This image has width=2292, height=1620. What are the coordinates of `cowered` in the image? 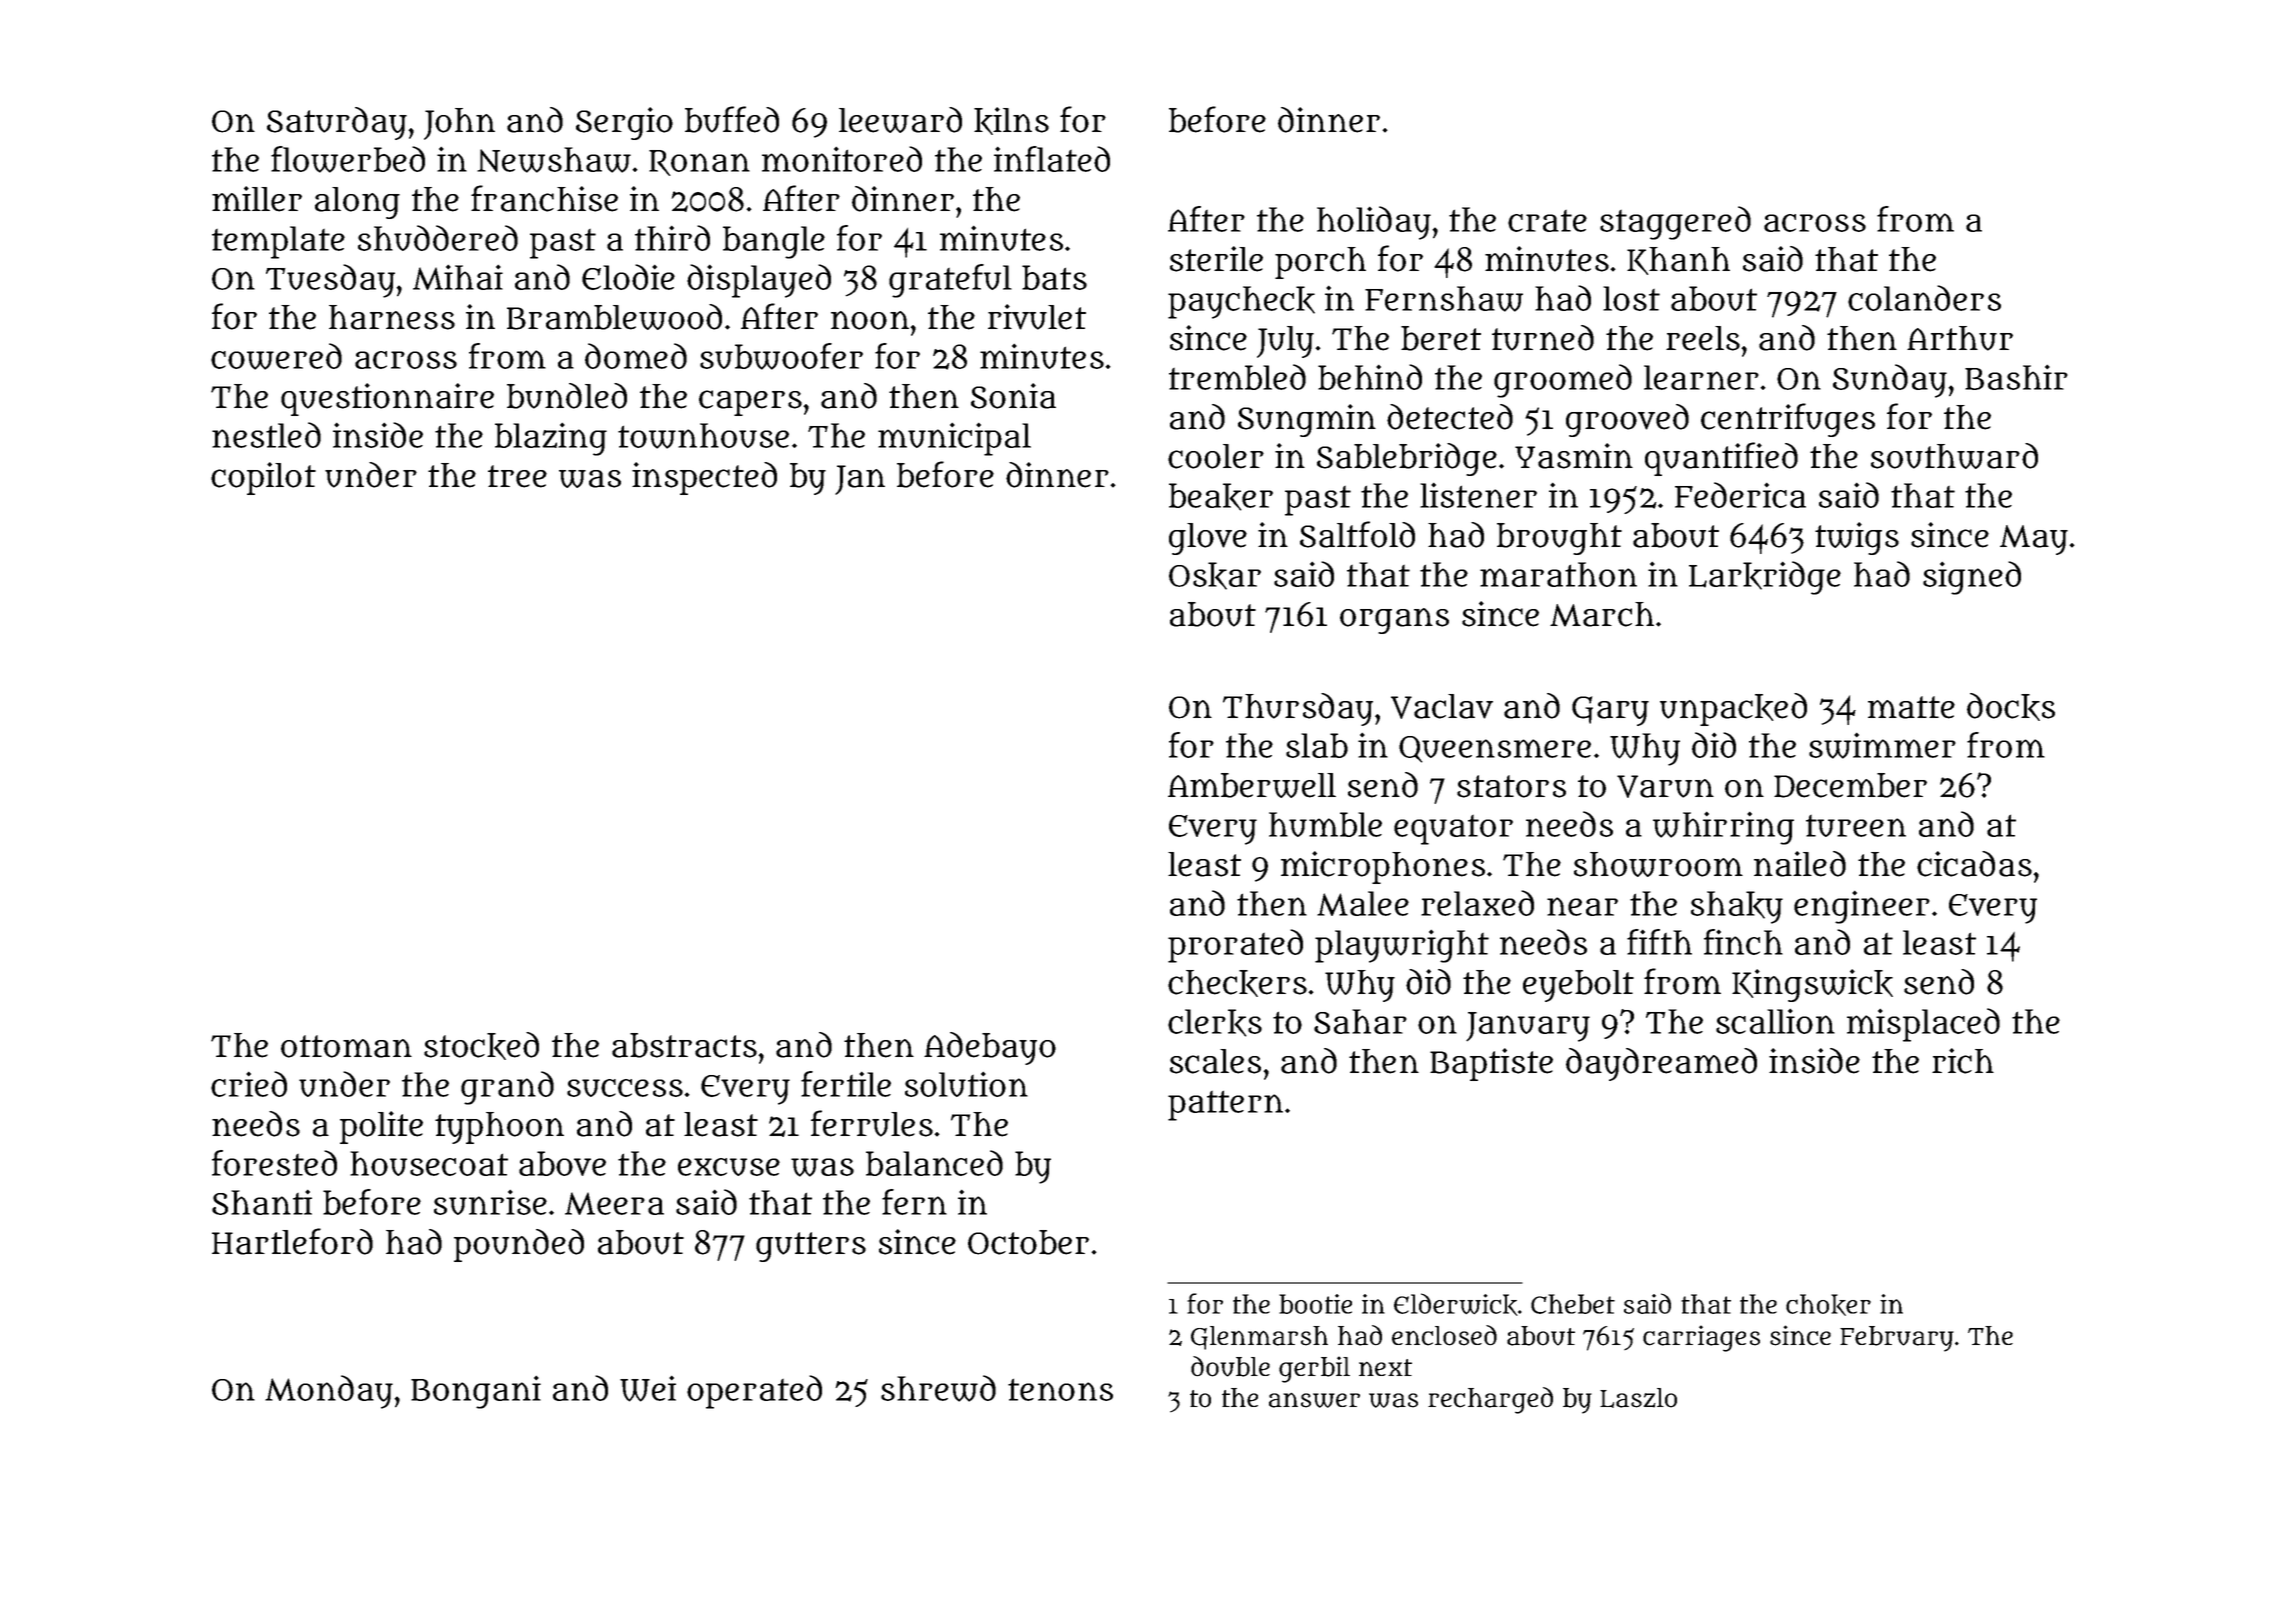 It's located at (276, 356).
